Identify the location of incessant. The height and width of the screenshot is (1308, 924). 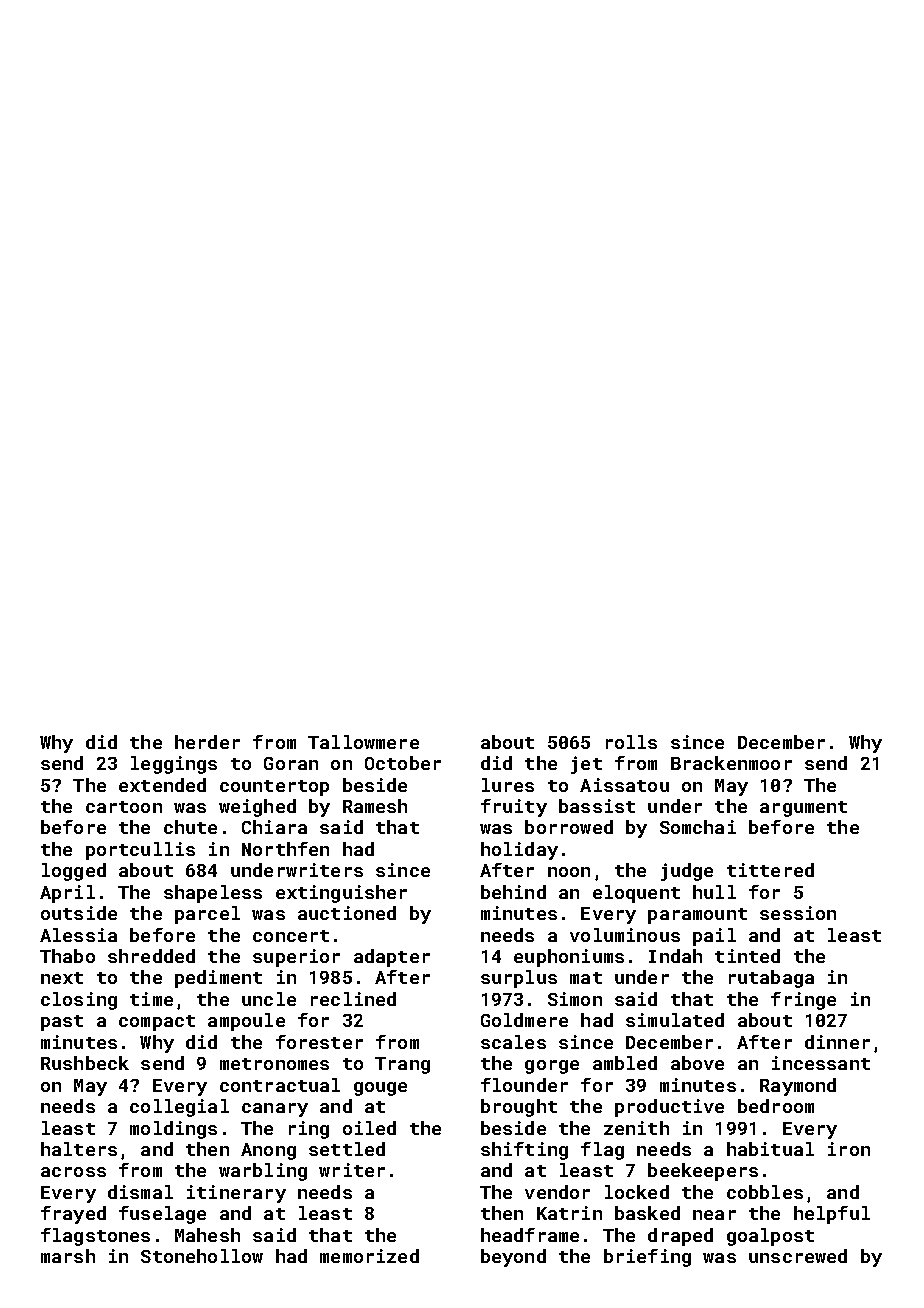
(821, 1063).
